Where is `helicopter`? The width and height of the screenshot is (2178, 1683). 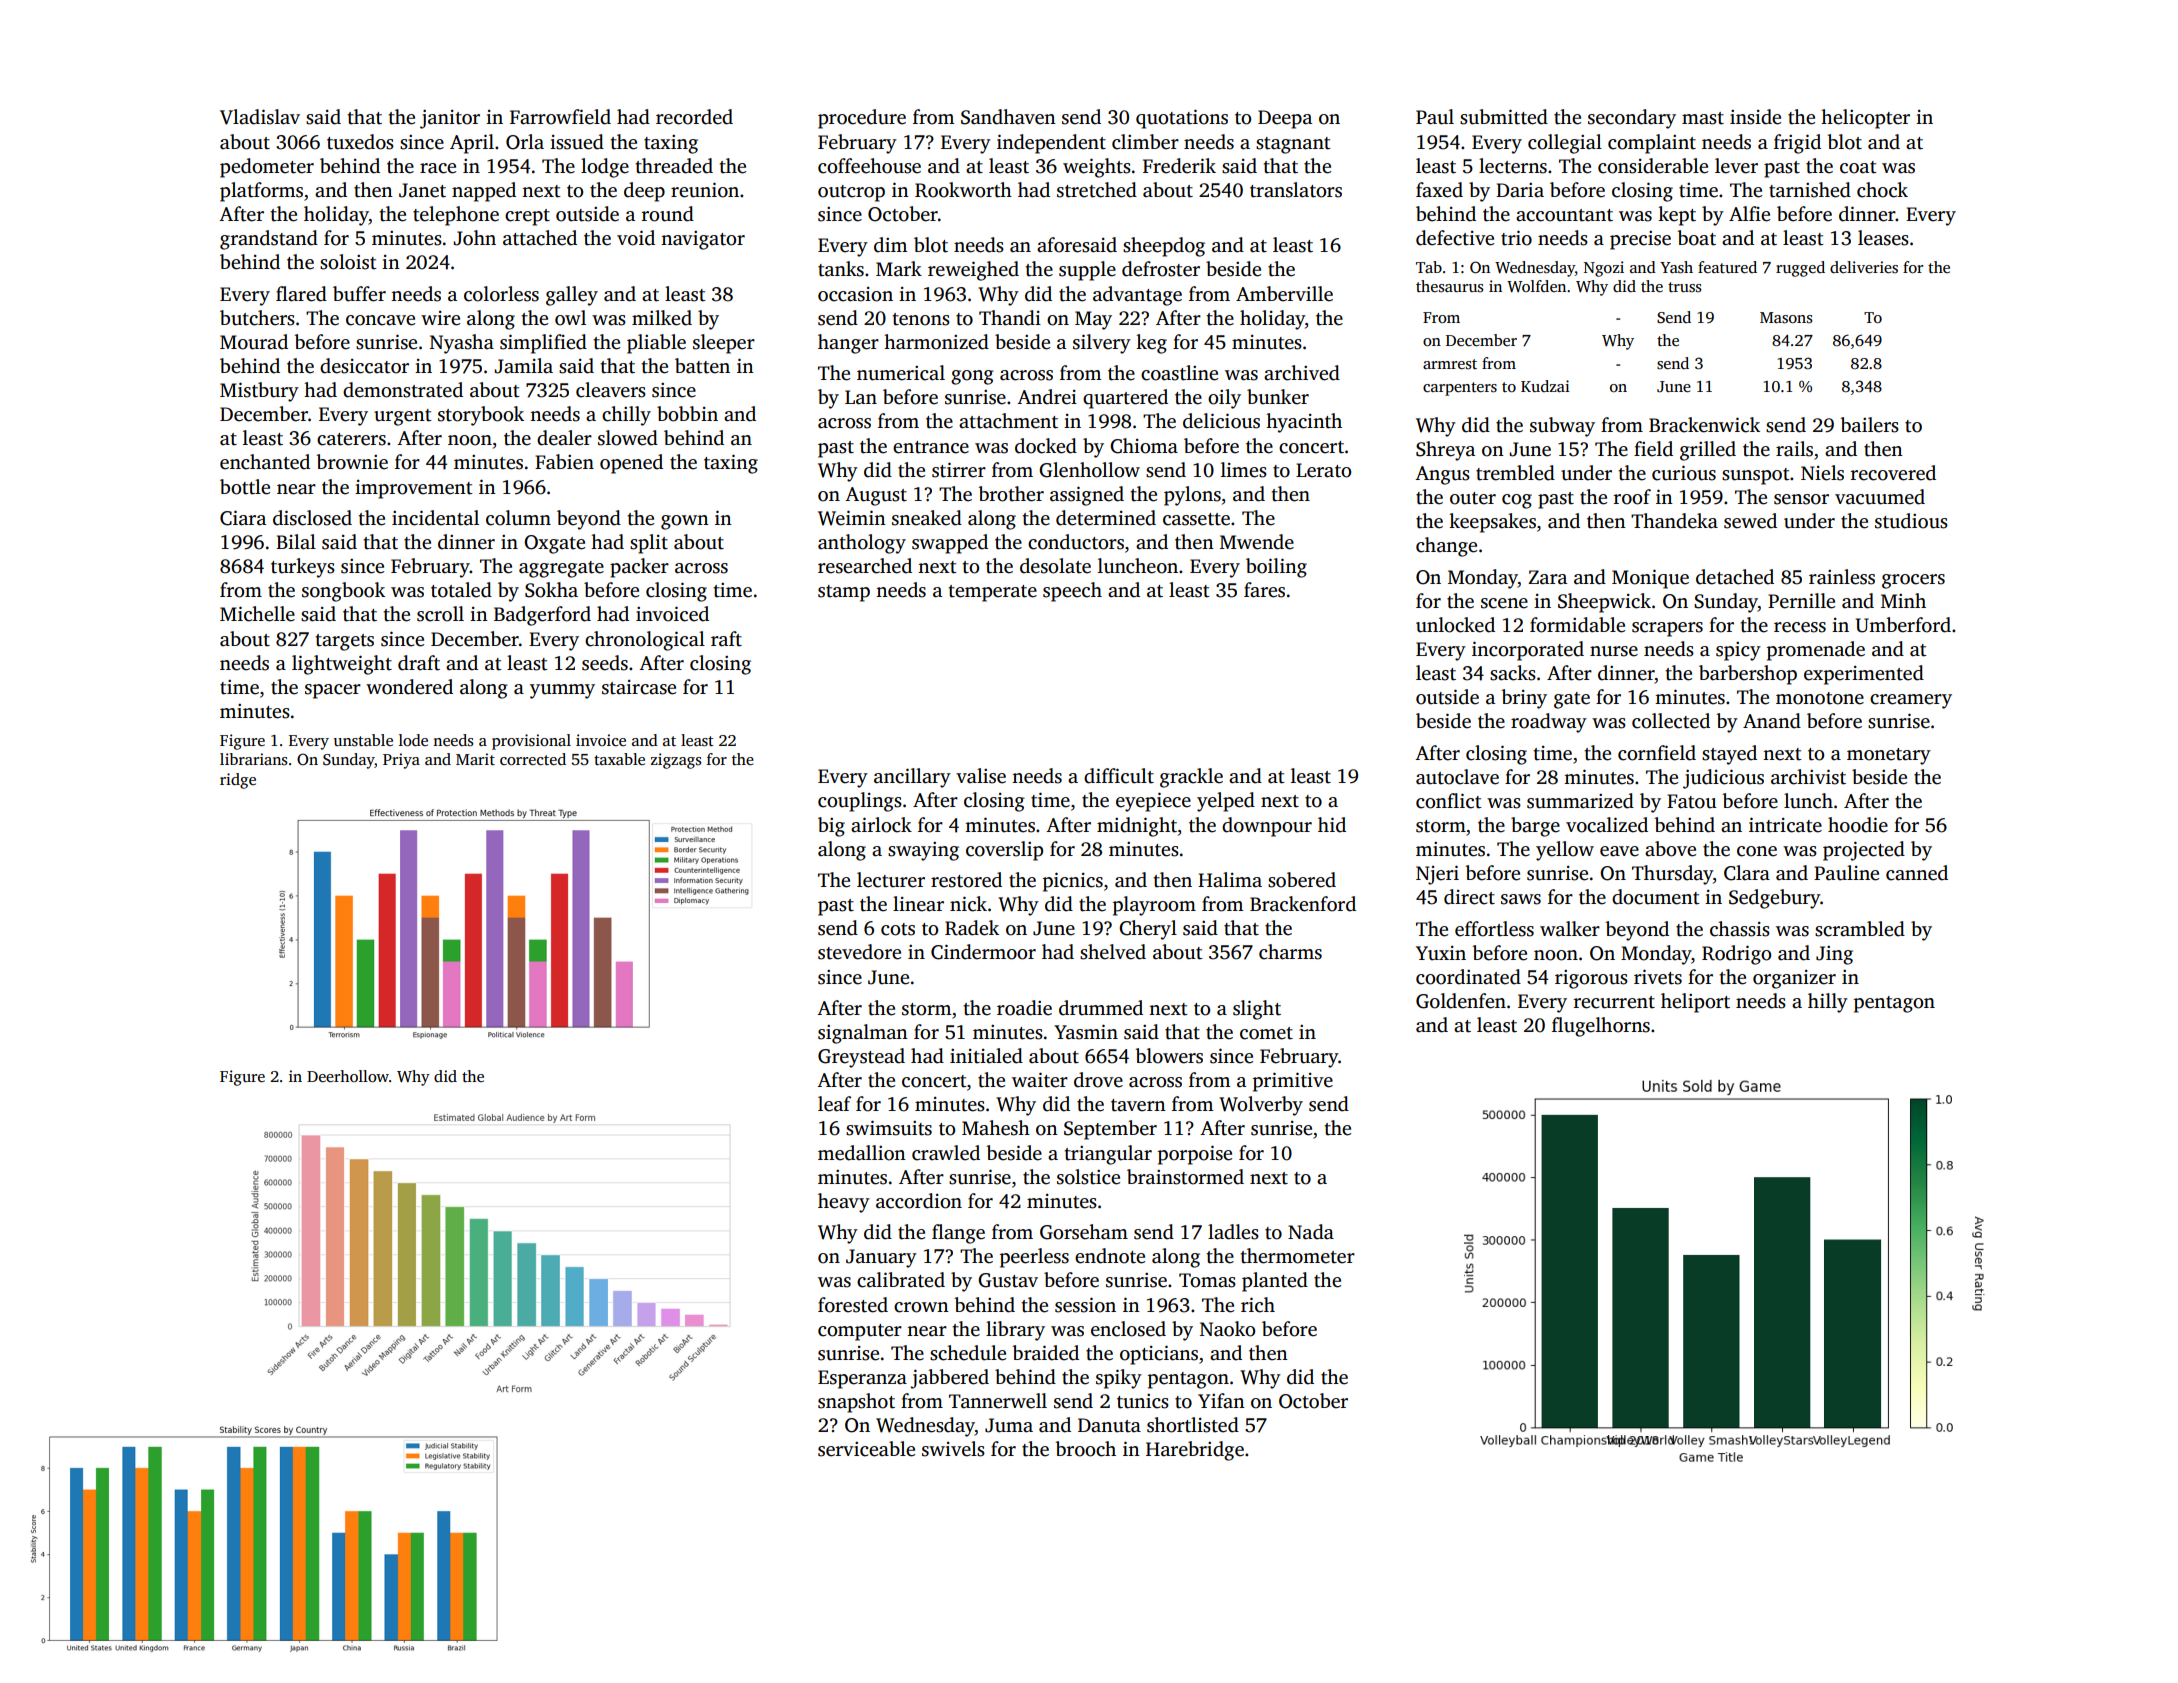
helicopter is located at coordinates (1865, 119).
